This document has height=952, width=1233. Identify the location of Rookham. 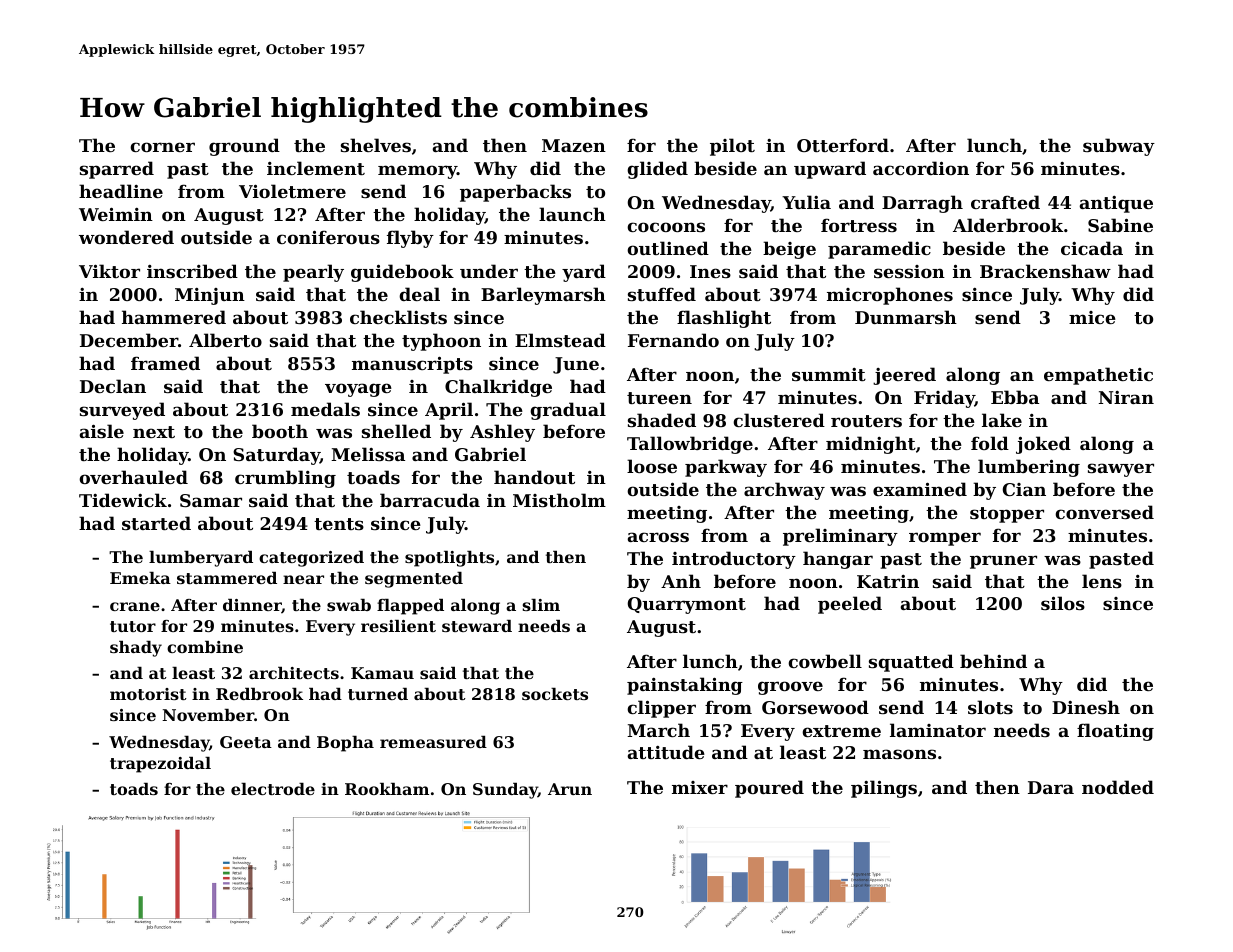
(387, 789).
